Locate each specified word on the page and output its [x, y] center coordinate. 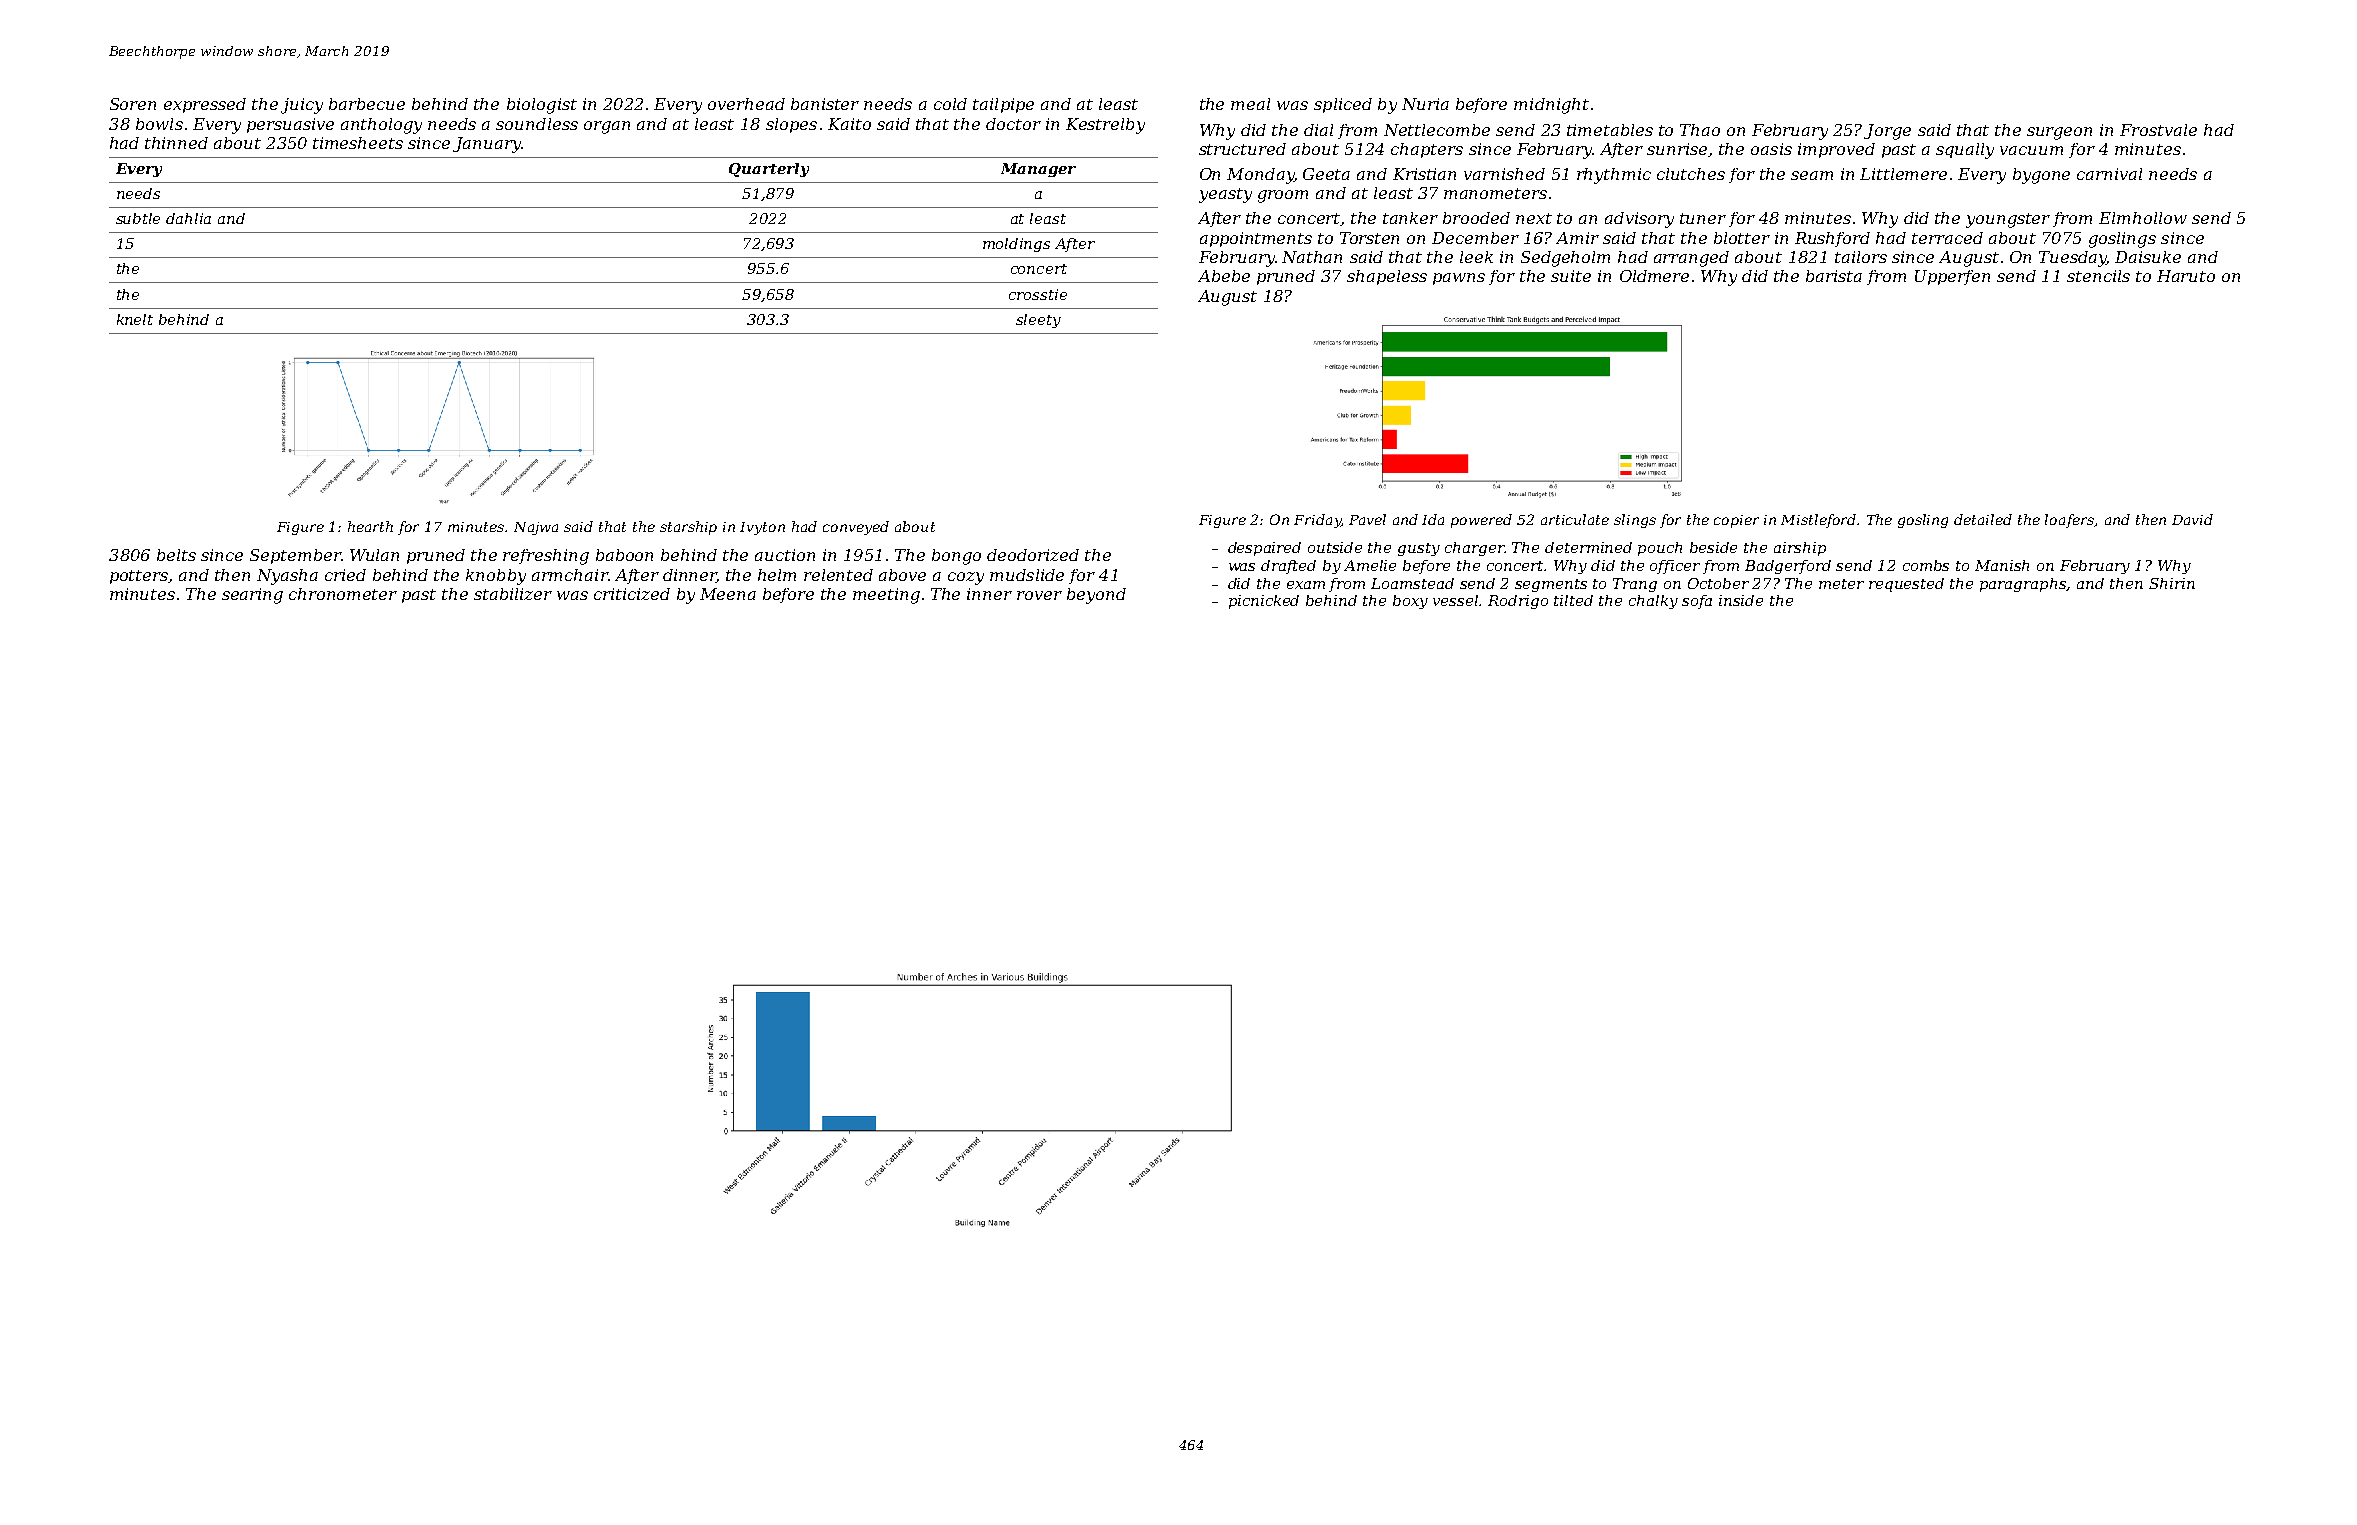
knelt [135, 319]
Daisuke [2148, 257]
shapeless [1387, 277]
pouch [1660, 549]
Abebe [1224, 276]
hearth [370, 526]
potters [139, 577]
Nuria [1425, 104]
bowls [159, 124]
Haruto [2186, 276]
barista [1834, 276]
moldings [1016, 245]
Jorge [1887, 132]
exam [1306, 585]
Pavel [1367, 519]
